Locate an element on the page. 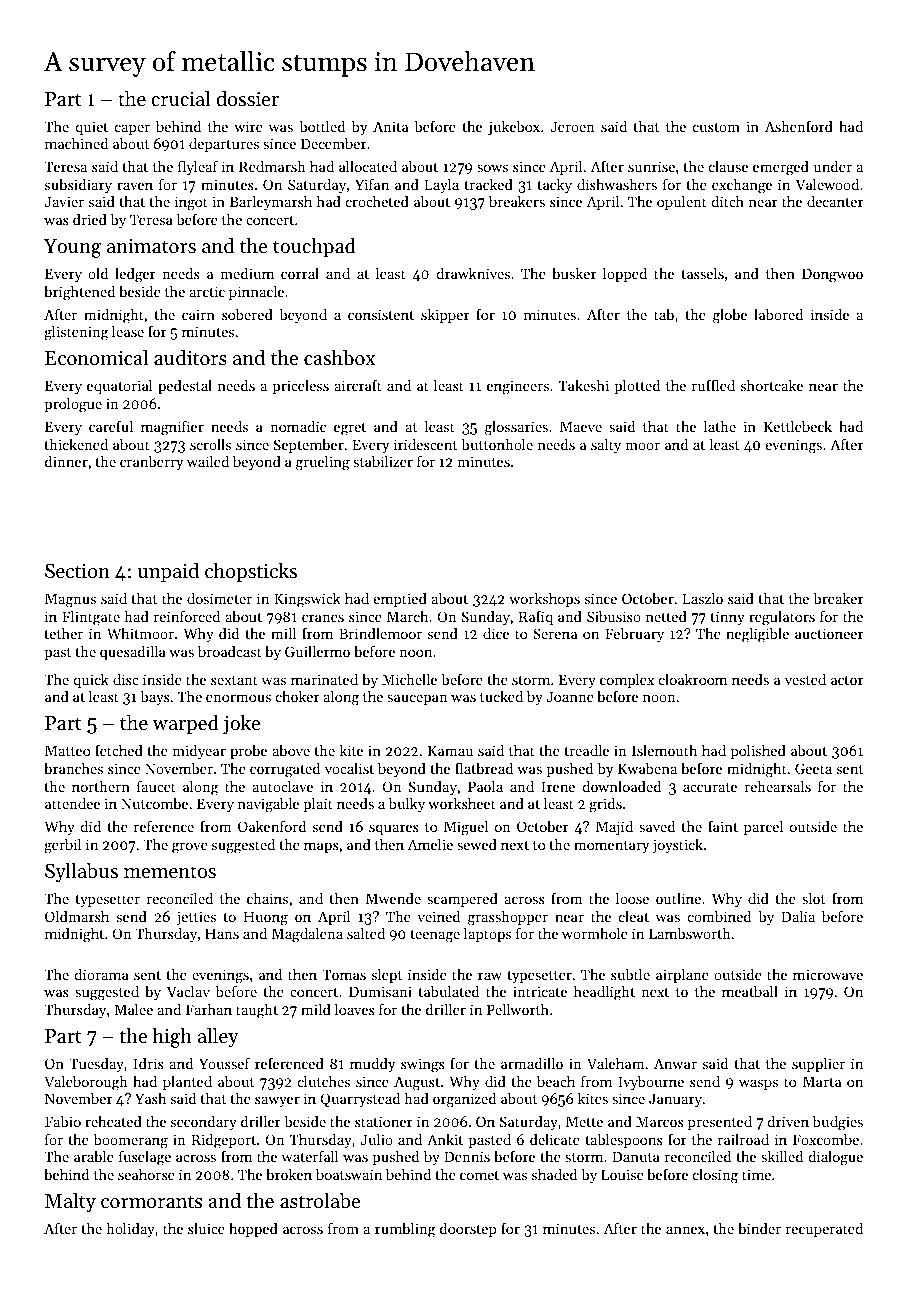  planted is located at coordinates (187, 1083).
